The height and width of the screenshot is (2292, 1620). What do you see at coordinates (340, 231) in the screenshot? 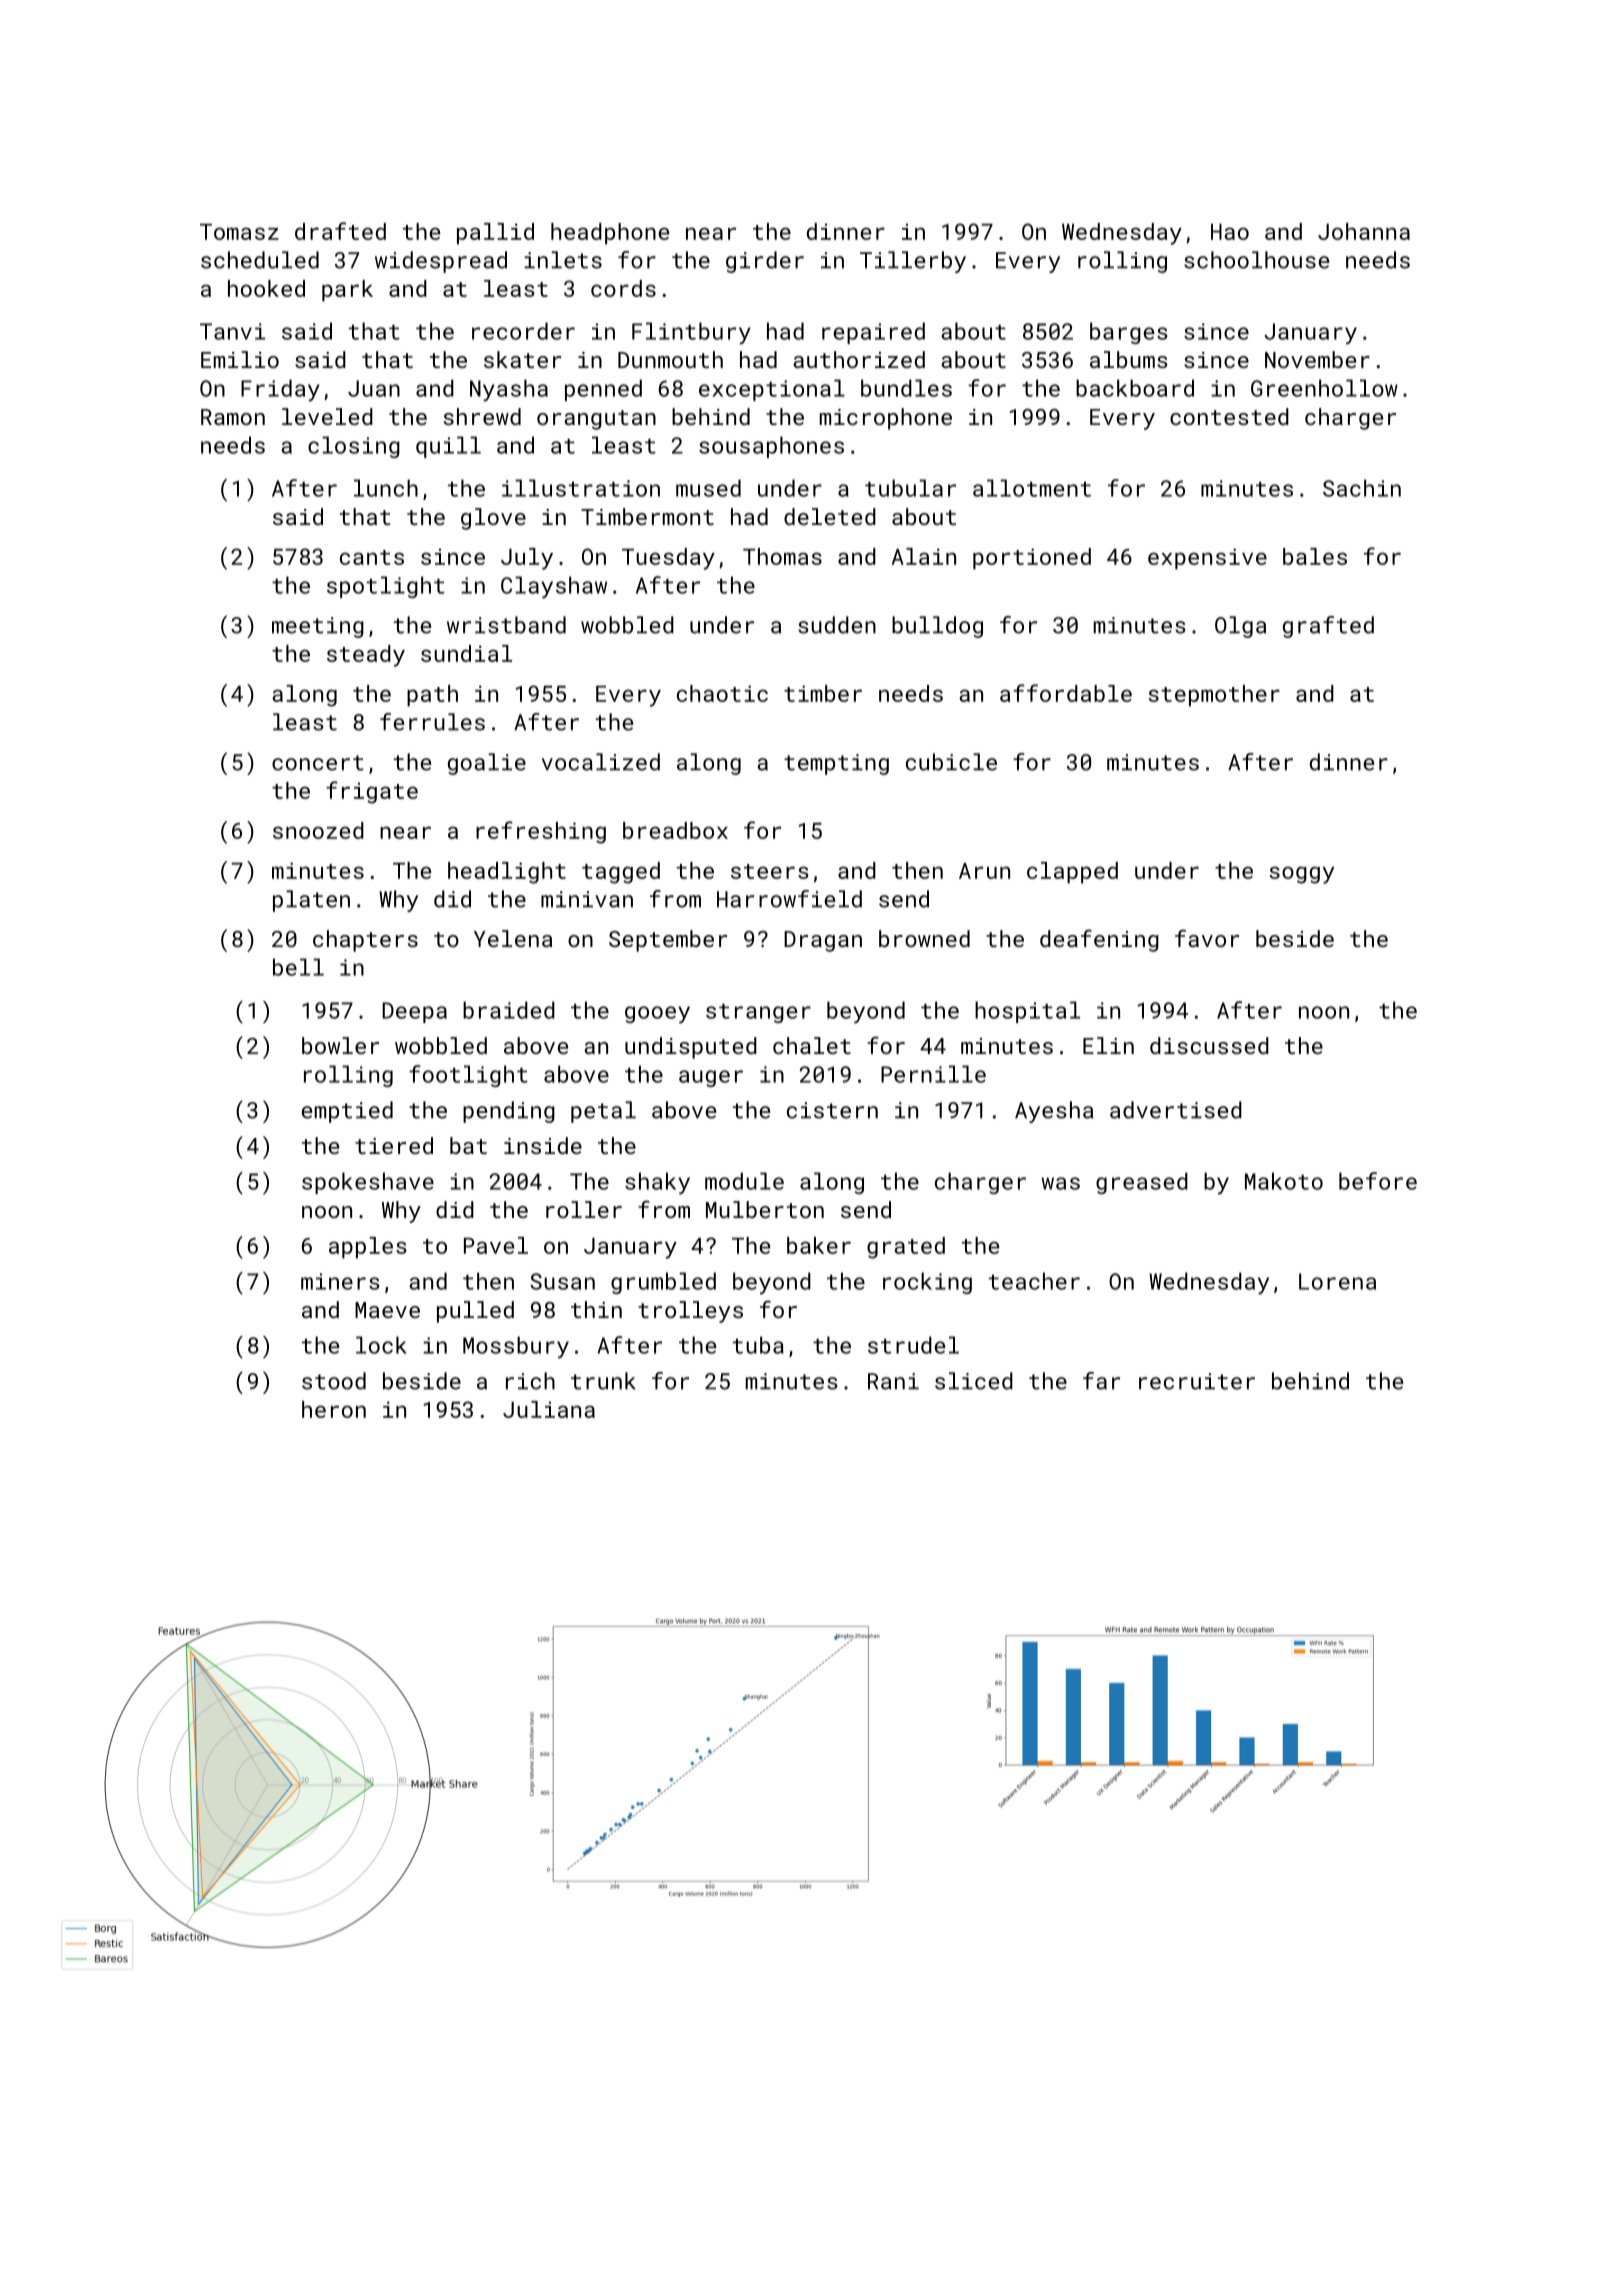
I see `drafted` at bounding box center [340, 231].
